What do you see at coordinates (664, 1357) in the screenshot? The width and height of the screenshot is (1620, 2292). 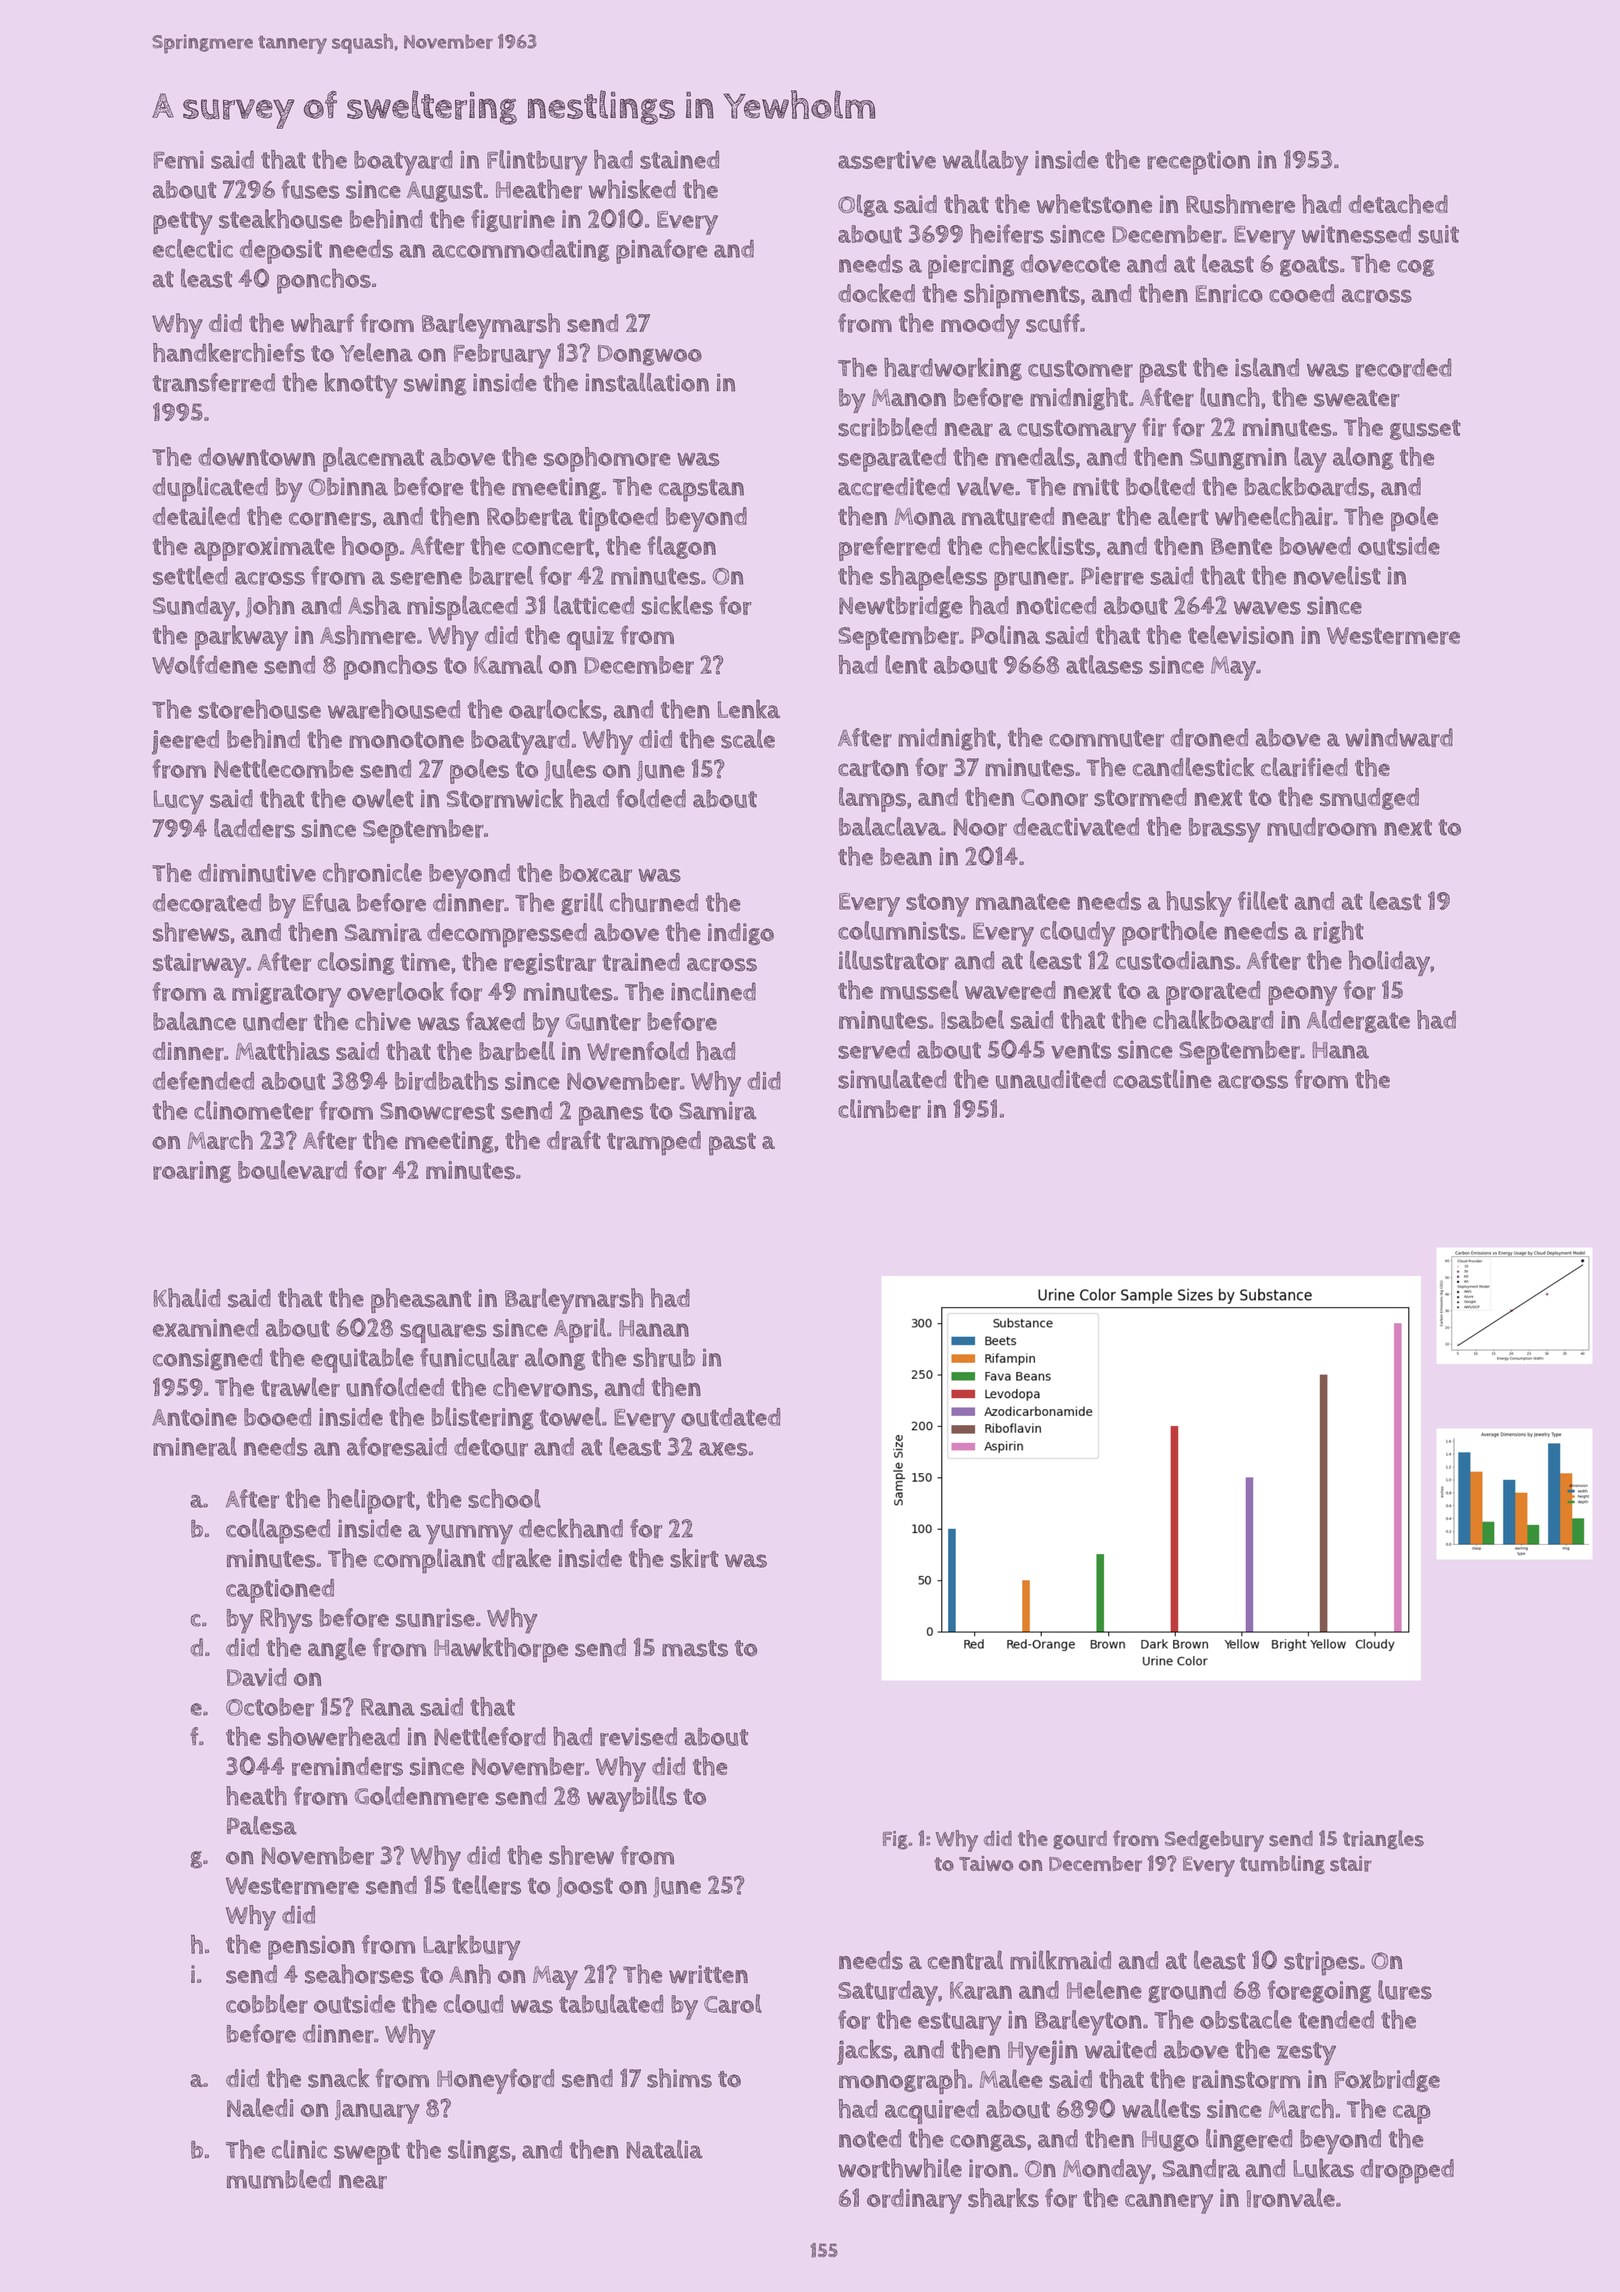 I see `shrub` at bounding box center [664, 1357].
